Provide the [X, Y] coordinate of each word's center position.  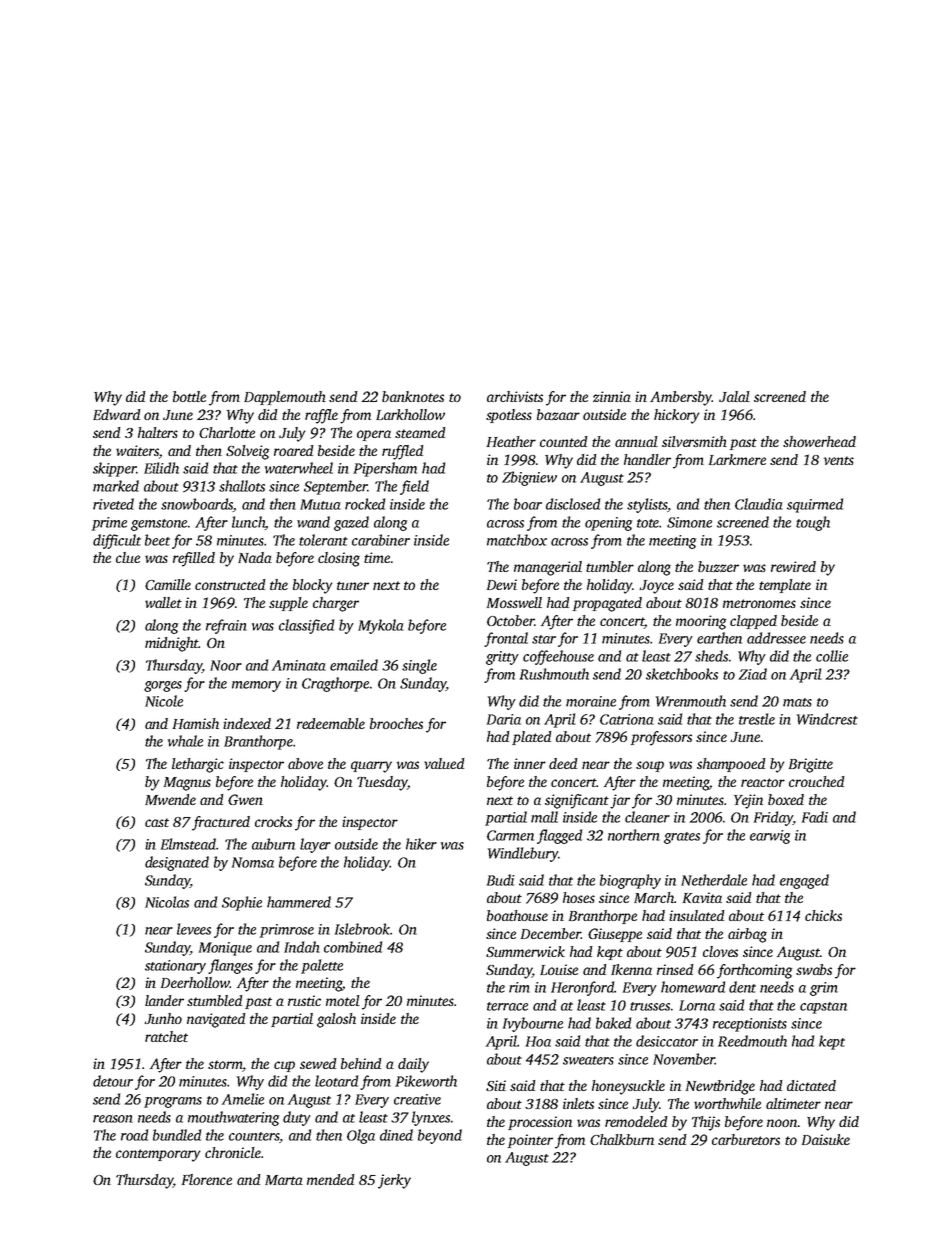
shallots [242, 486]
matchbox [517, 540]
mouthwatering [233, 1118]
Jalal [734, 396]
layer [315, 845]
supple [288, 604]
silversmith [694, 441]
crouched [816, 781]
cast [157, 822]
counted [563, 441]
